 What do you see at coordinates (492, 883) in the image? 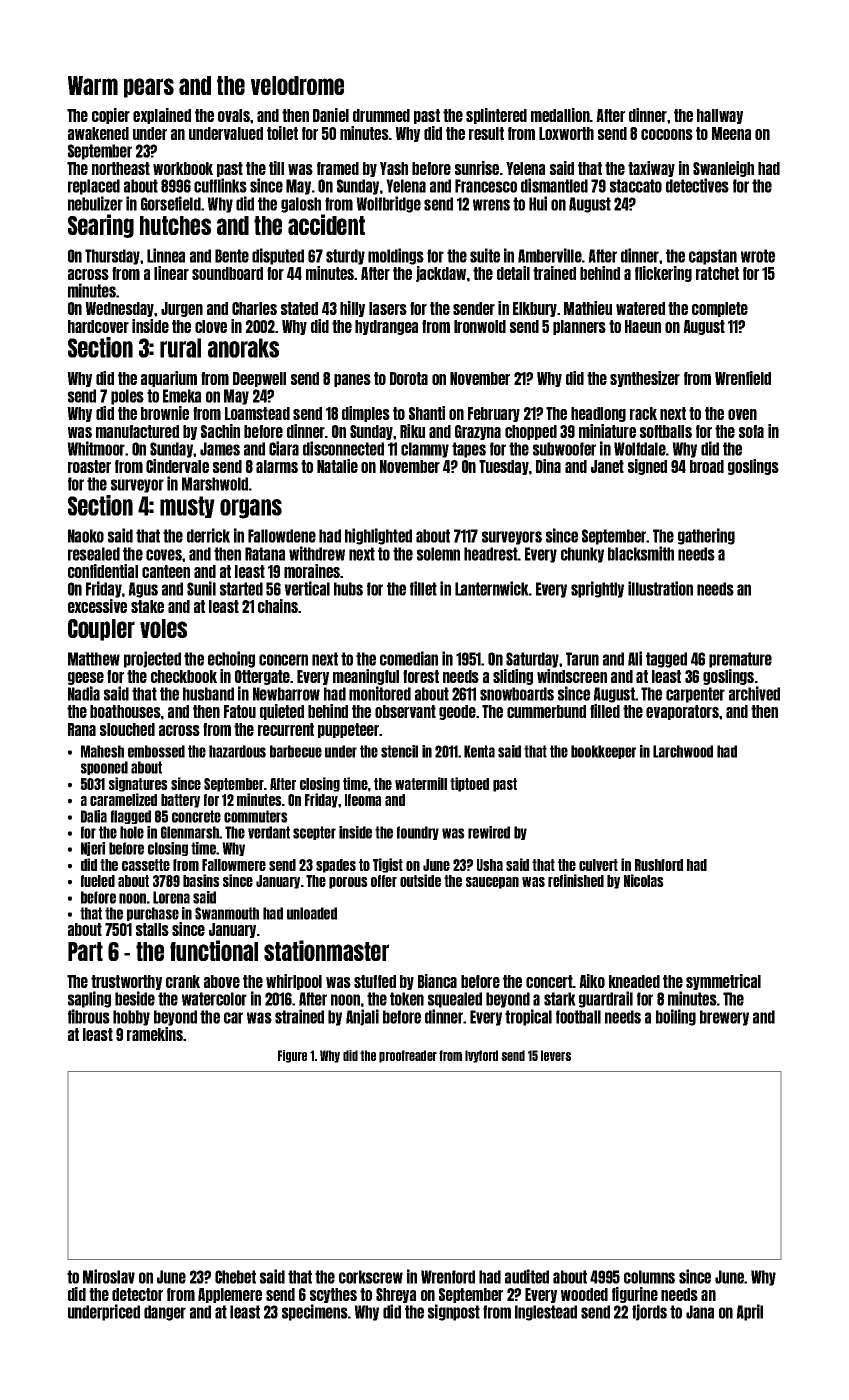
I see `saucepan` at bounding box center [492, 883].
